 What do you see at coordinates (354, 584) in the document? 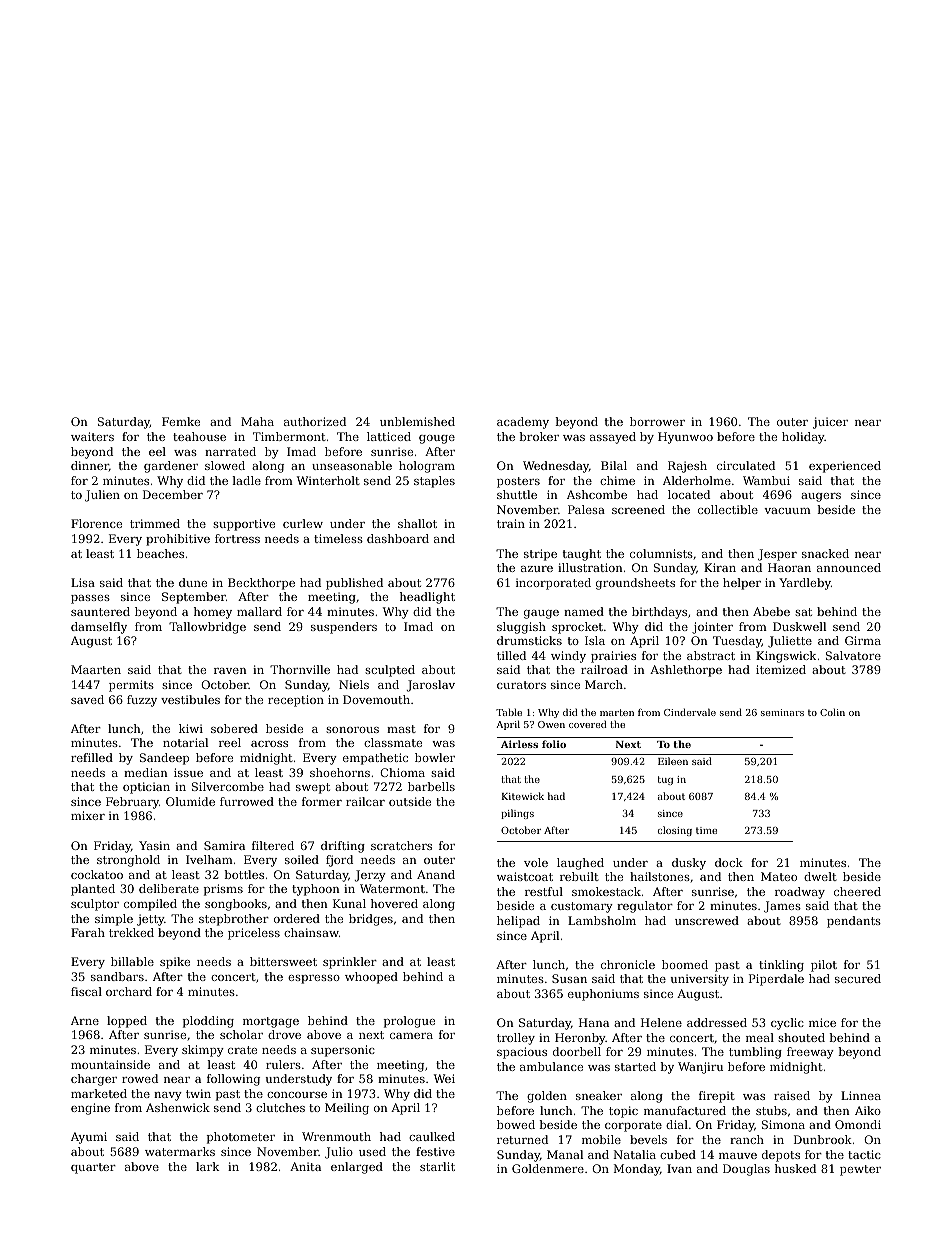
I see `published` at bounding box center [354, 584].
